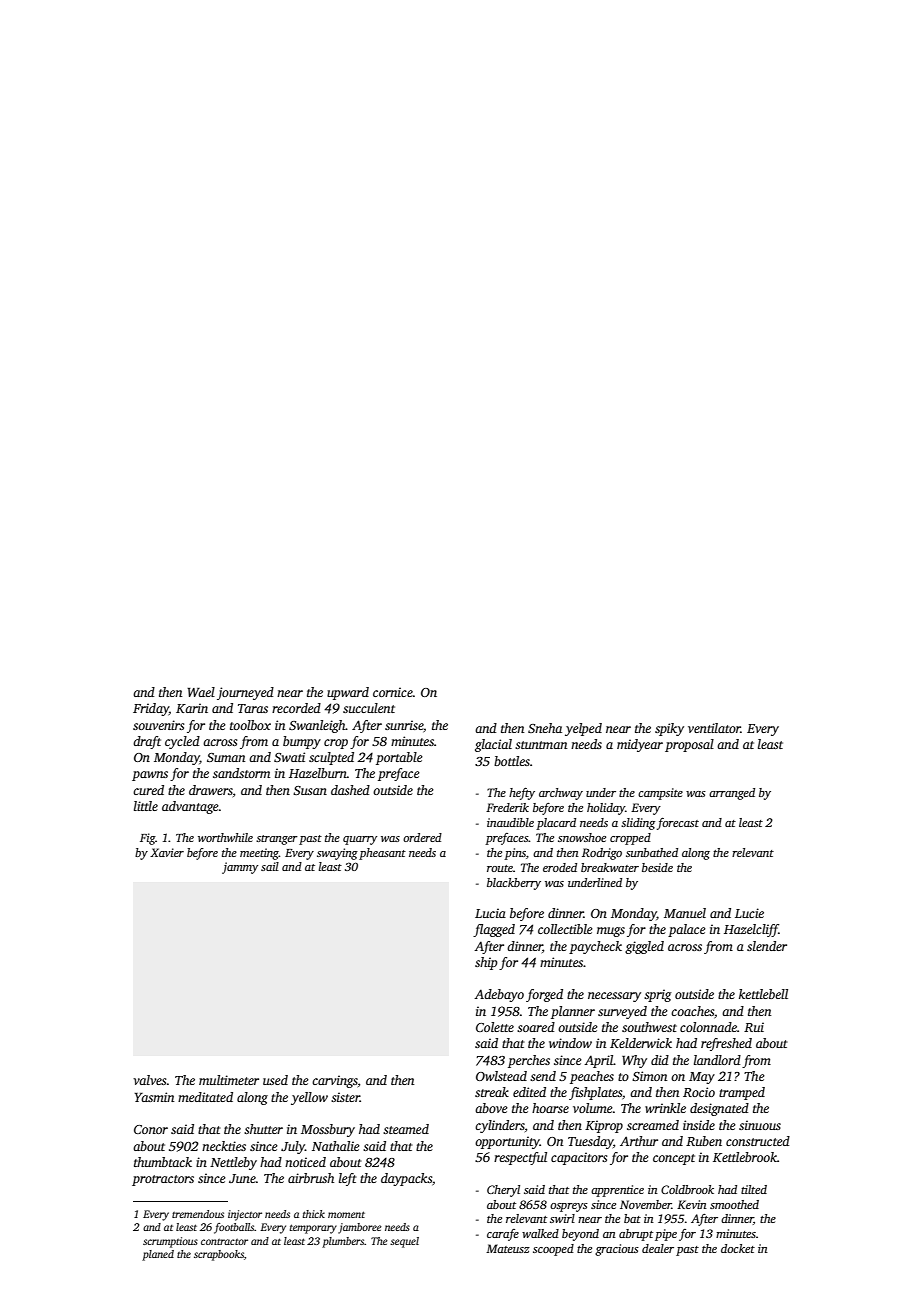  What do you see at coordinates (508, 1248) in the screenshot?
I see `Mateusz` at bounding box center [508, 1248].
